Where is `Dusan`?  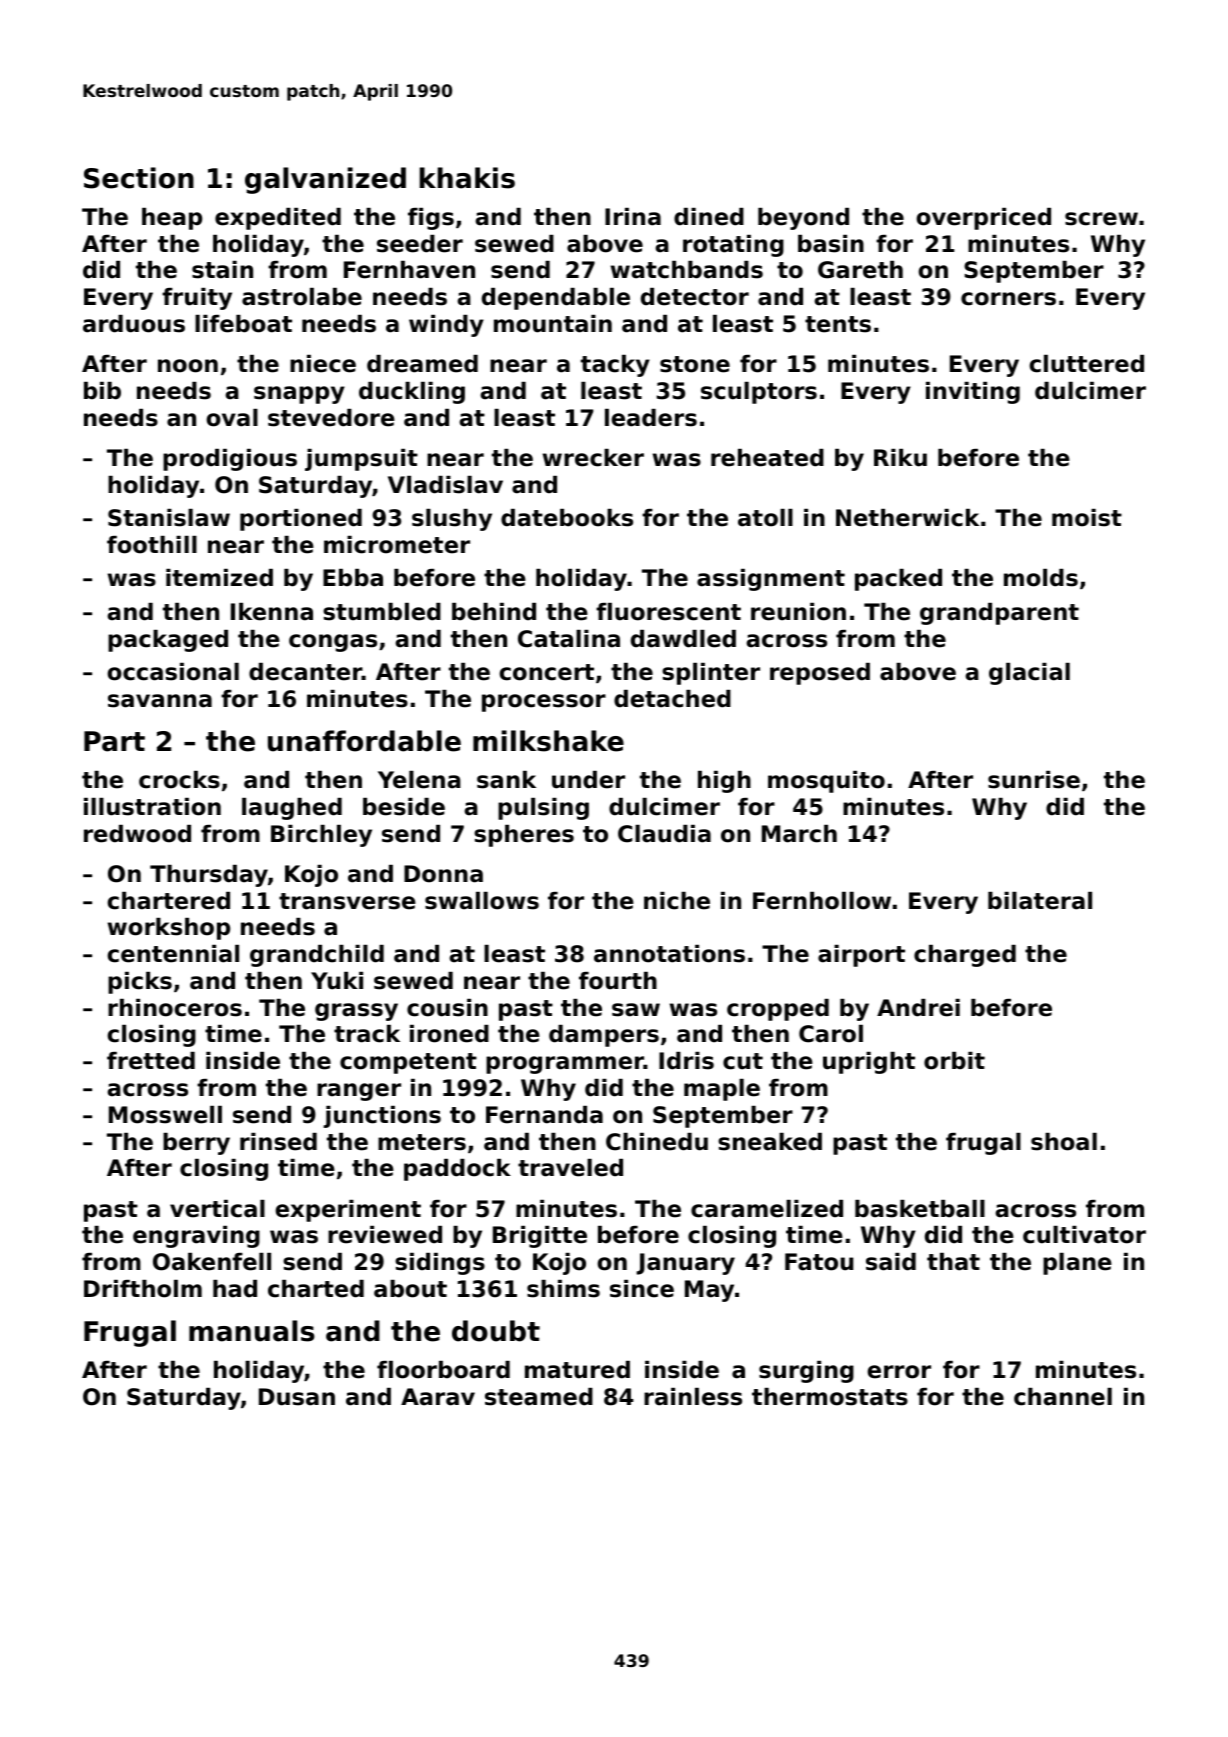 Dusan is located at coordinates (297, 1397).
